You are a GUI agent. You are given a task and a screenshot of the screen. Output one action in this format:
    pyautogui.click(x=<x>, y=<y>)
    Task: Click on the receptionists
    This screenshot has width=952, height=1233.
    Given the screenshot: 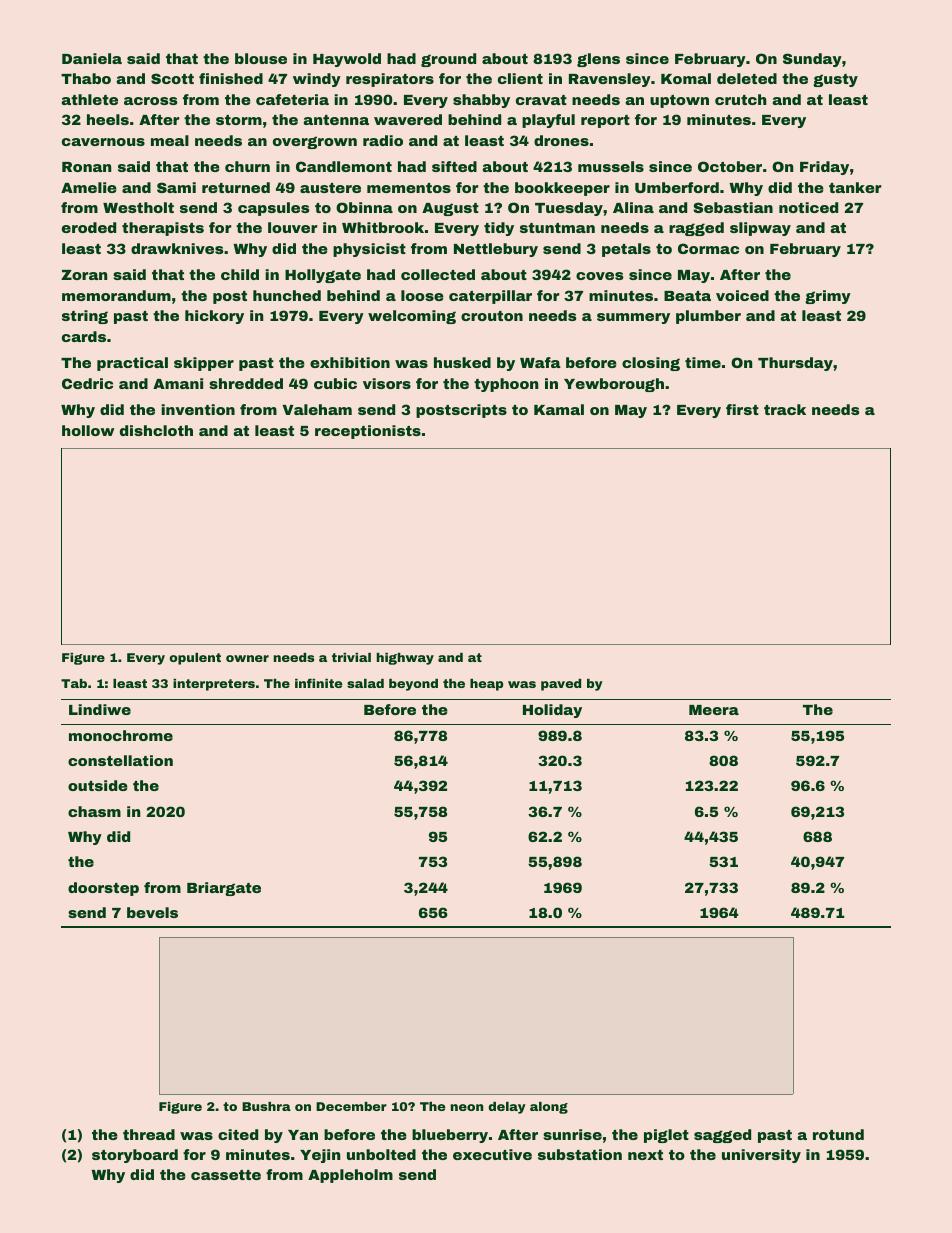 What is the action you would take?
    pyautogui.click(x=368, y=432)
